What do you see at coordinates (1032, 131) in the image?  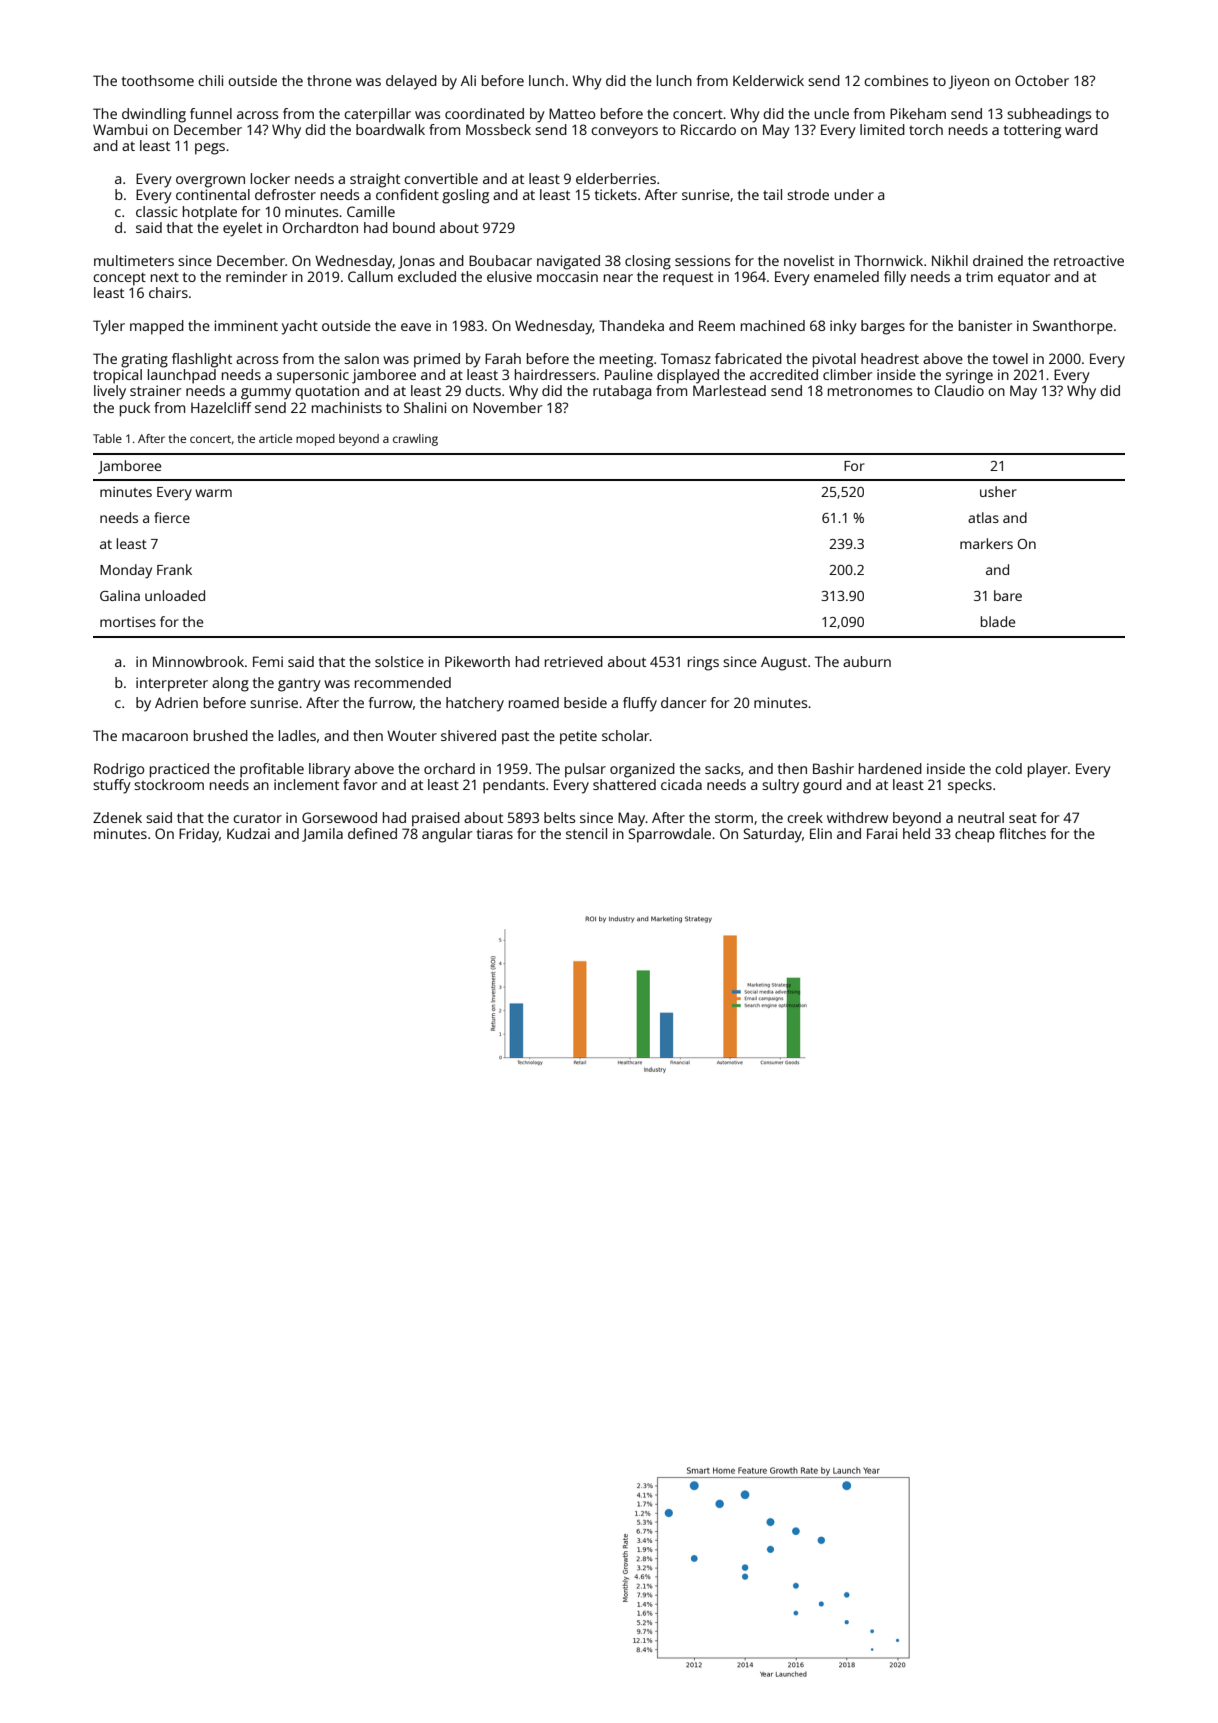 I see `tottering` at bounding box center [1032, 131].
